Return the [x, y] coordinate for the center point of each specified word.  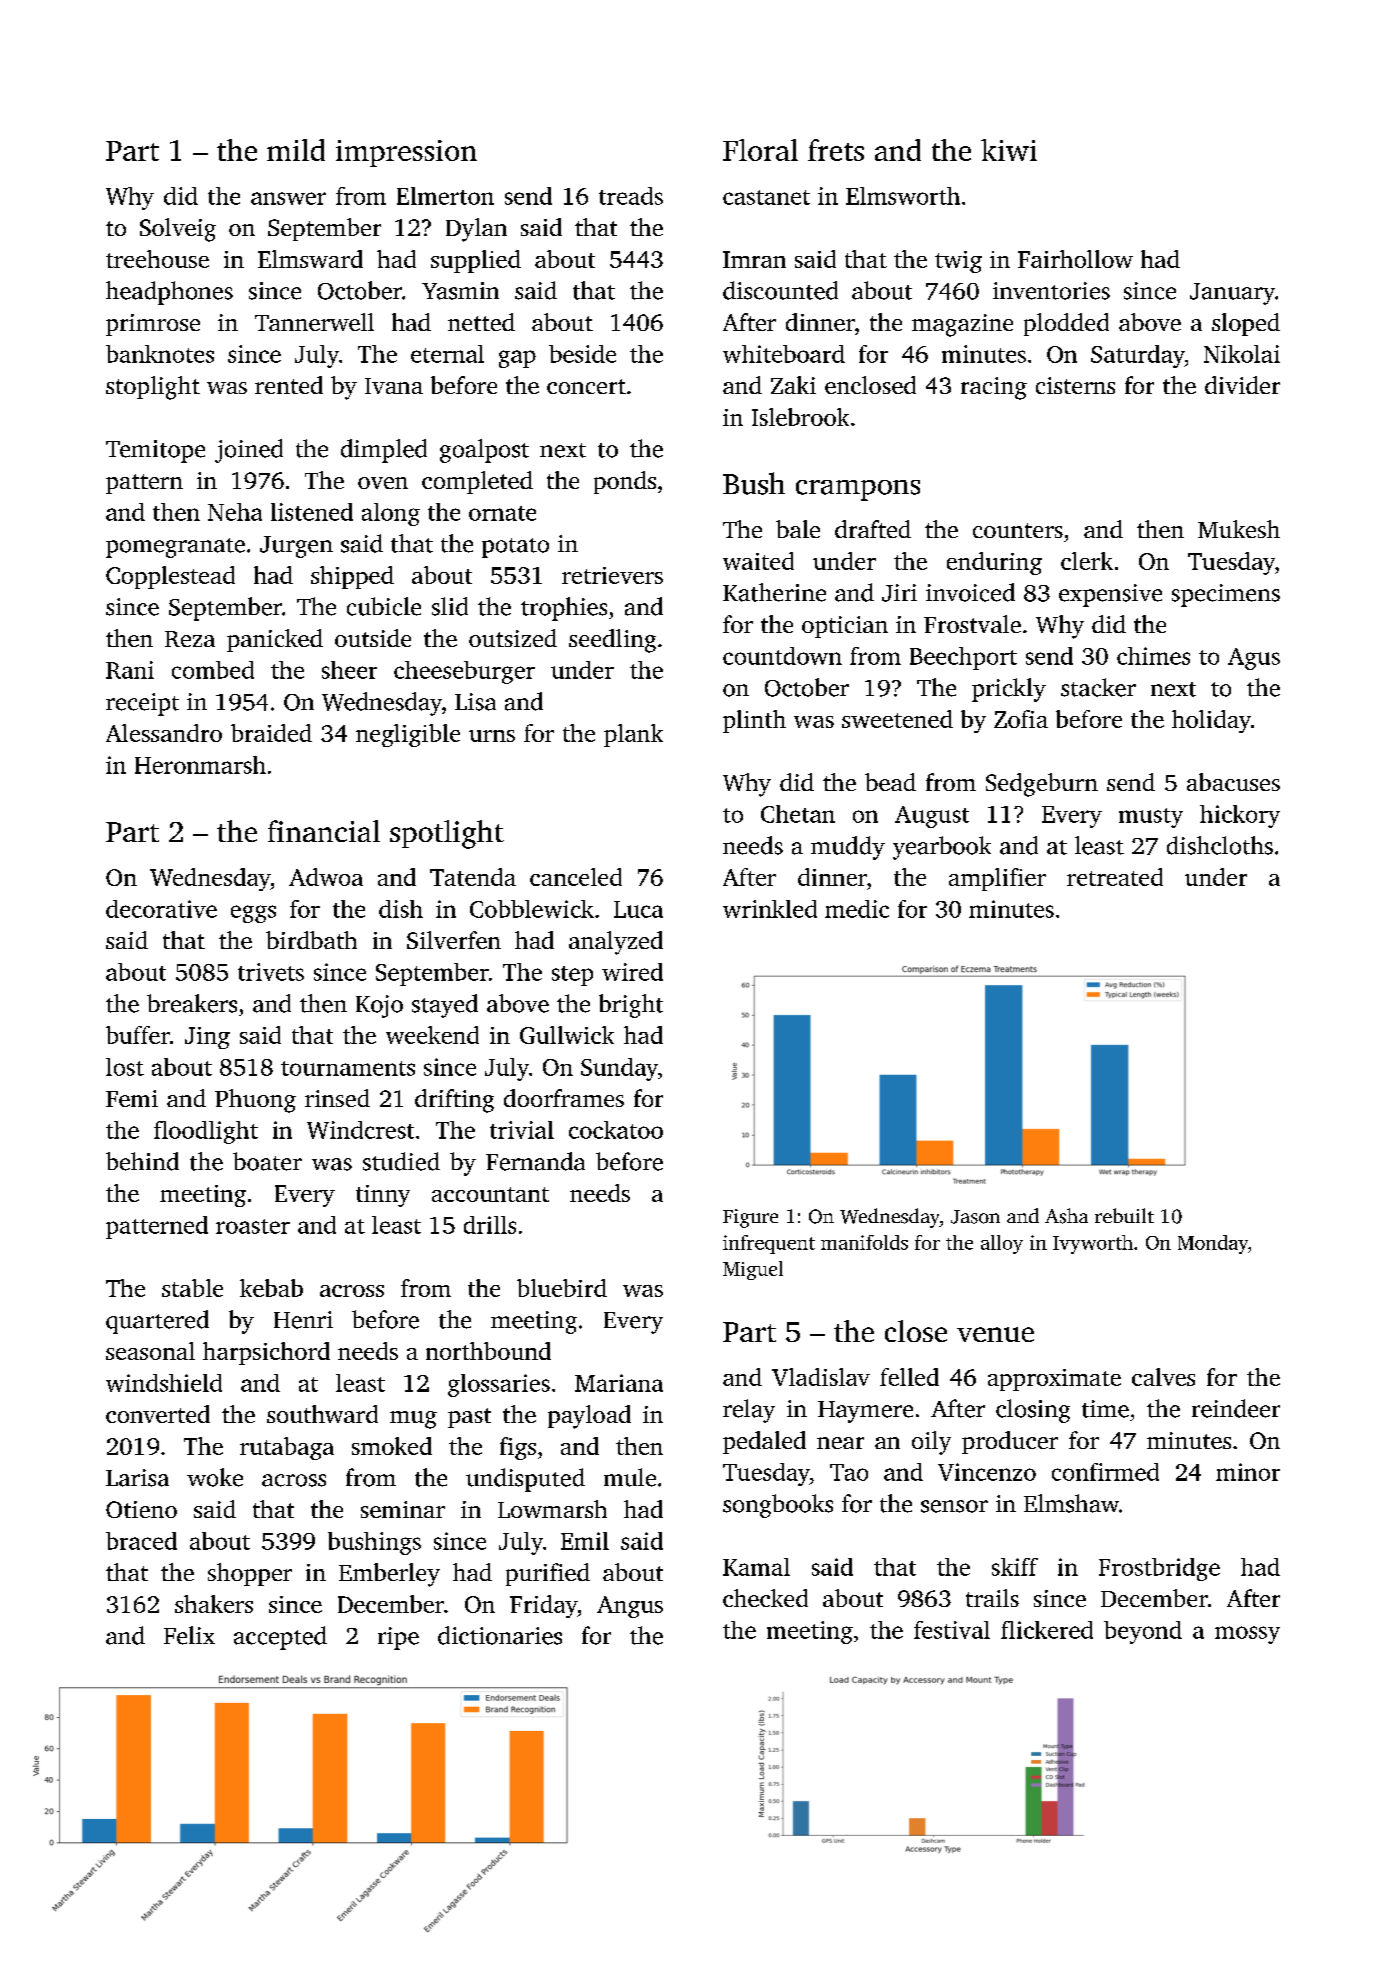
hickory [1240, 816]
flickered [1047, 1630]
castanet [766, 197]
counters [1018, 530]
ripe [398, 1638]
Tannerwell [314, 322]
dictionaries [500, 1635]
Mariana [619, 1383]
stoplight [153, 388]
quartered [157, 1322]
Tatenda [473, 877]
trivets [271, 972]
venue [995, 1334]
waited [758, 561]
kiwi [1009, 150]
